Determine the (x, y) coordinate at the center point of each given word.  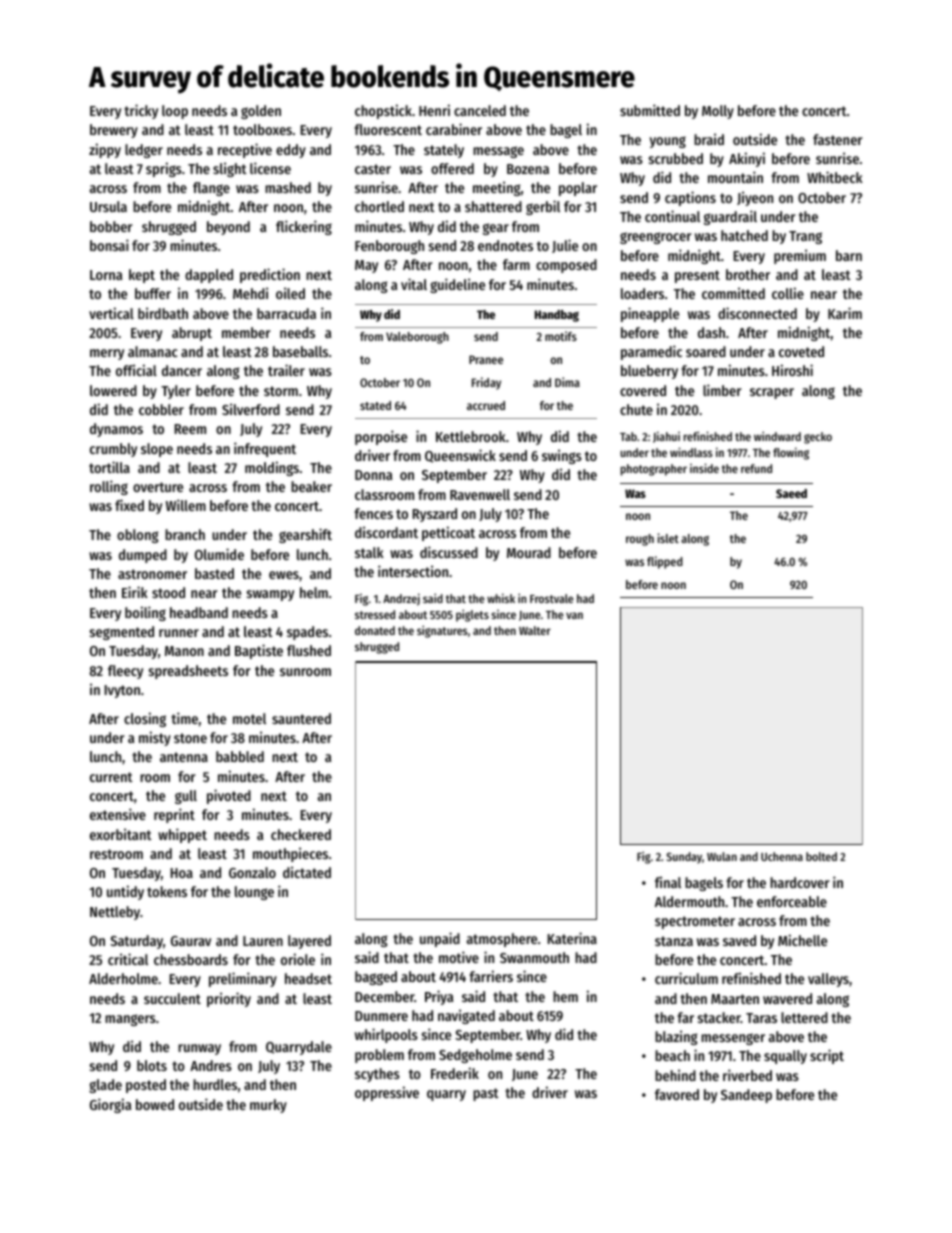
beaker (311, 486)
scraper (772, 393)
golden (261, 112)
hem (565, 996)
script (827, 1056)
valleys (828, 980)
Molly (718, 112)
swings (562, 456)
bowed (155, 1104)
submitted (650, 110)
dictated (307, 872)
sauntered (301, 718)
